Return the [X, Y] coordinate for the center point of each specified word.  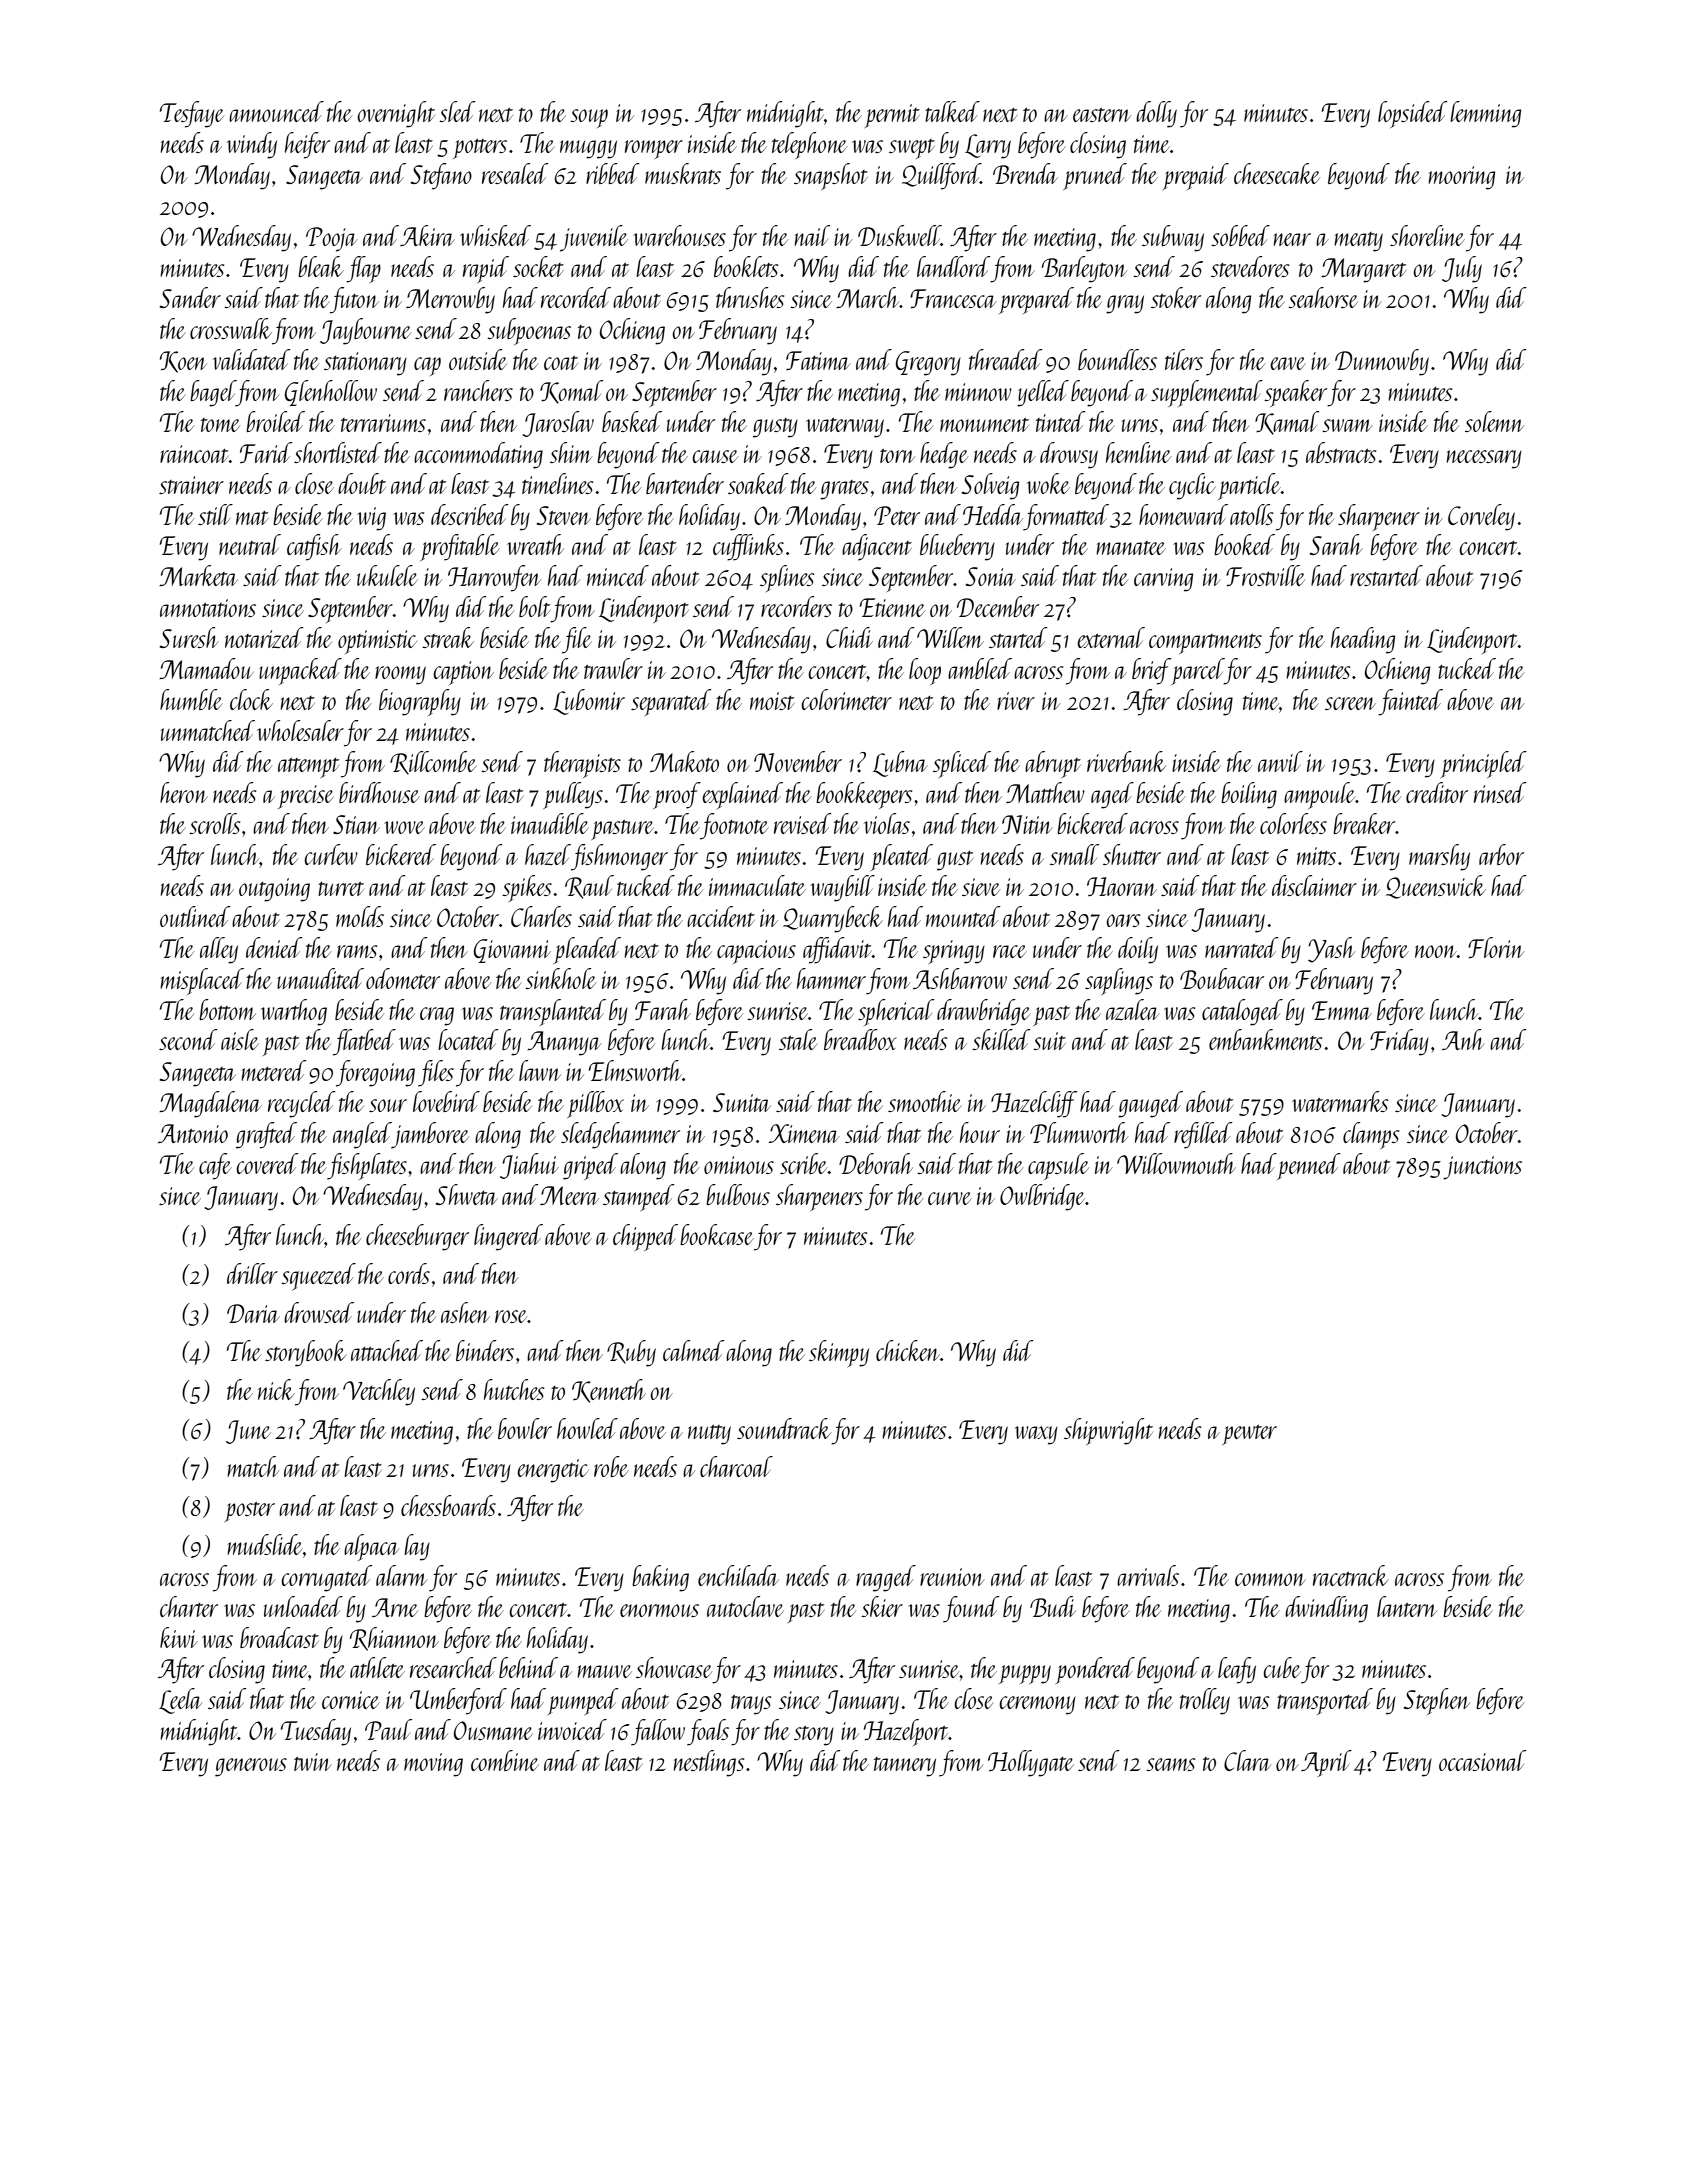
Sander [190, 297]
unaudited [320, 978]
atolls [1251, 514]
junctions [1482, 1168]
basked [632, 421]
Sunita [742, 1102]
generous [251, 1767]
